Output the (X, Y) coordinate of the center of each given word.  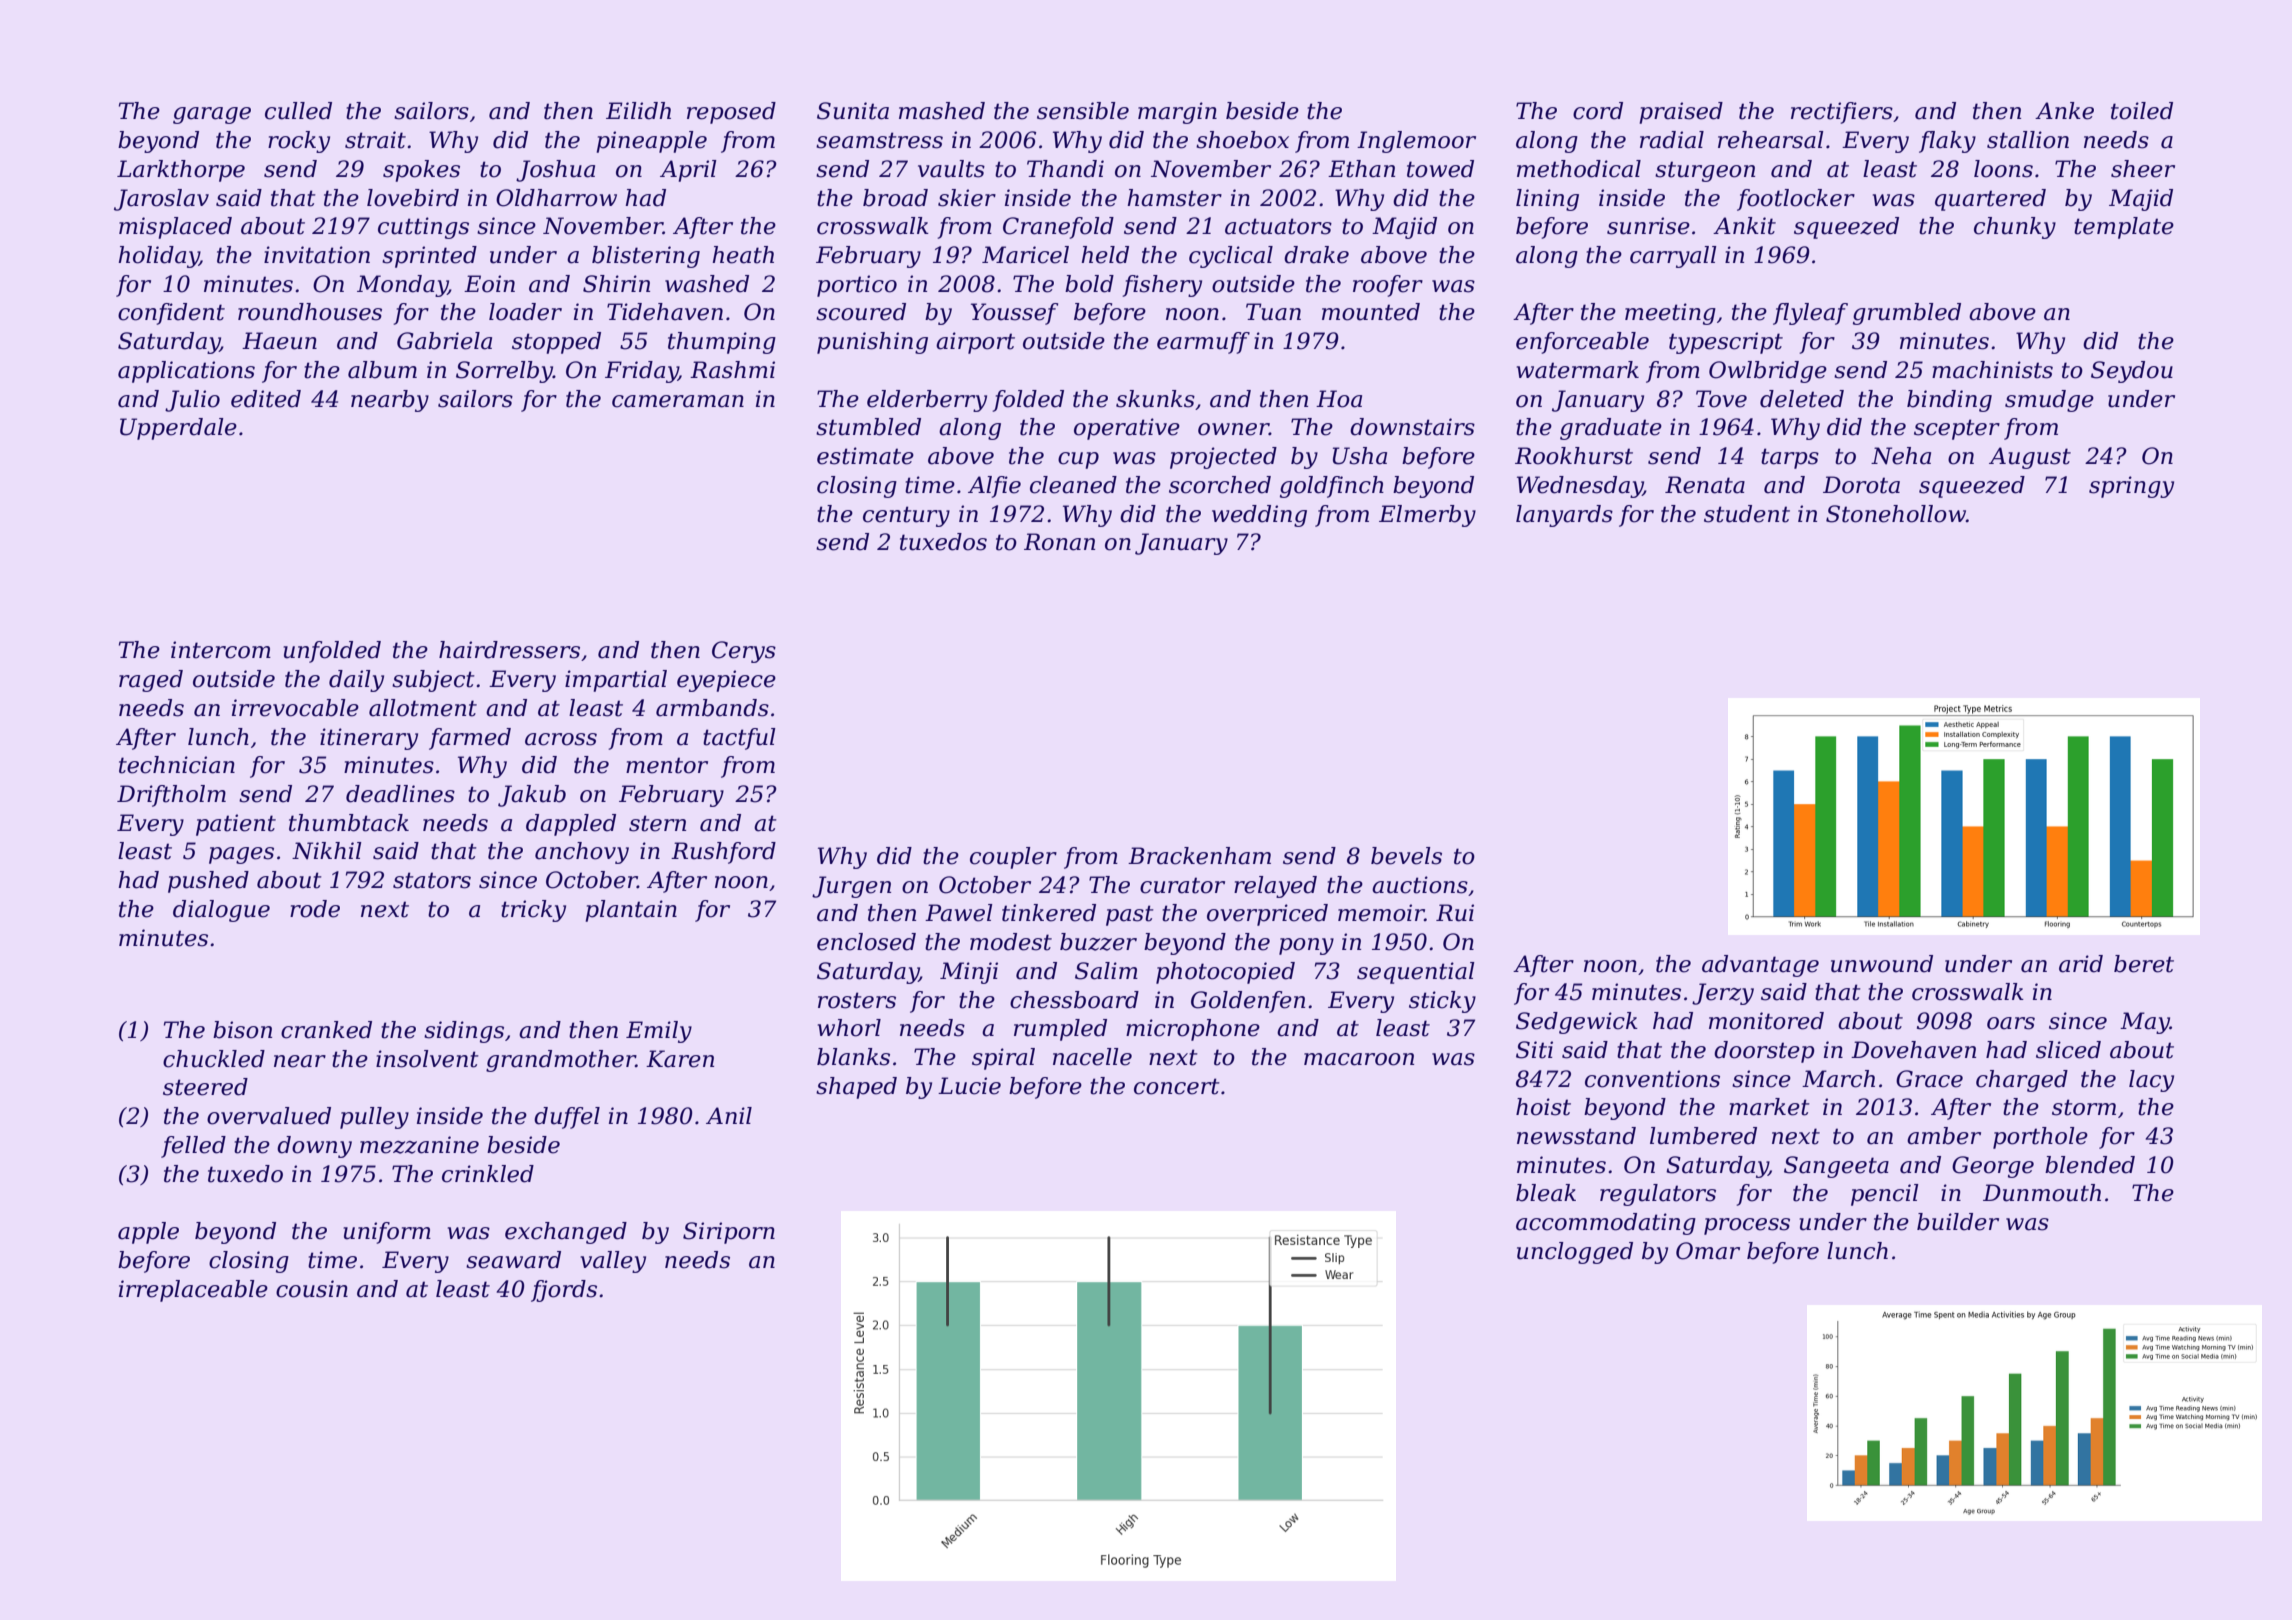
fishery (1162, 286)
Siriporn (729, 1233)
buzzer (1098, 942)
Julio (192, 401)
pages (241, 855)
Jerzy (1723, 994)
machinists (1992, 370)
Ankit (1744, 226)
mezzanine (419, 1145)
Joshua (555, 171)
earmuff (1203, 343)
